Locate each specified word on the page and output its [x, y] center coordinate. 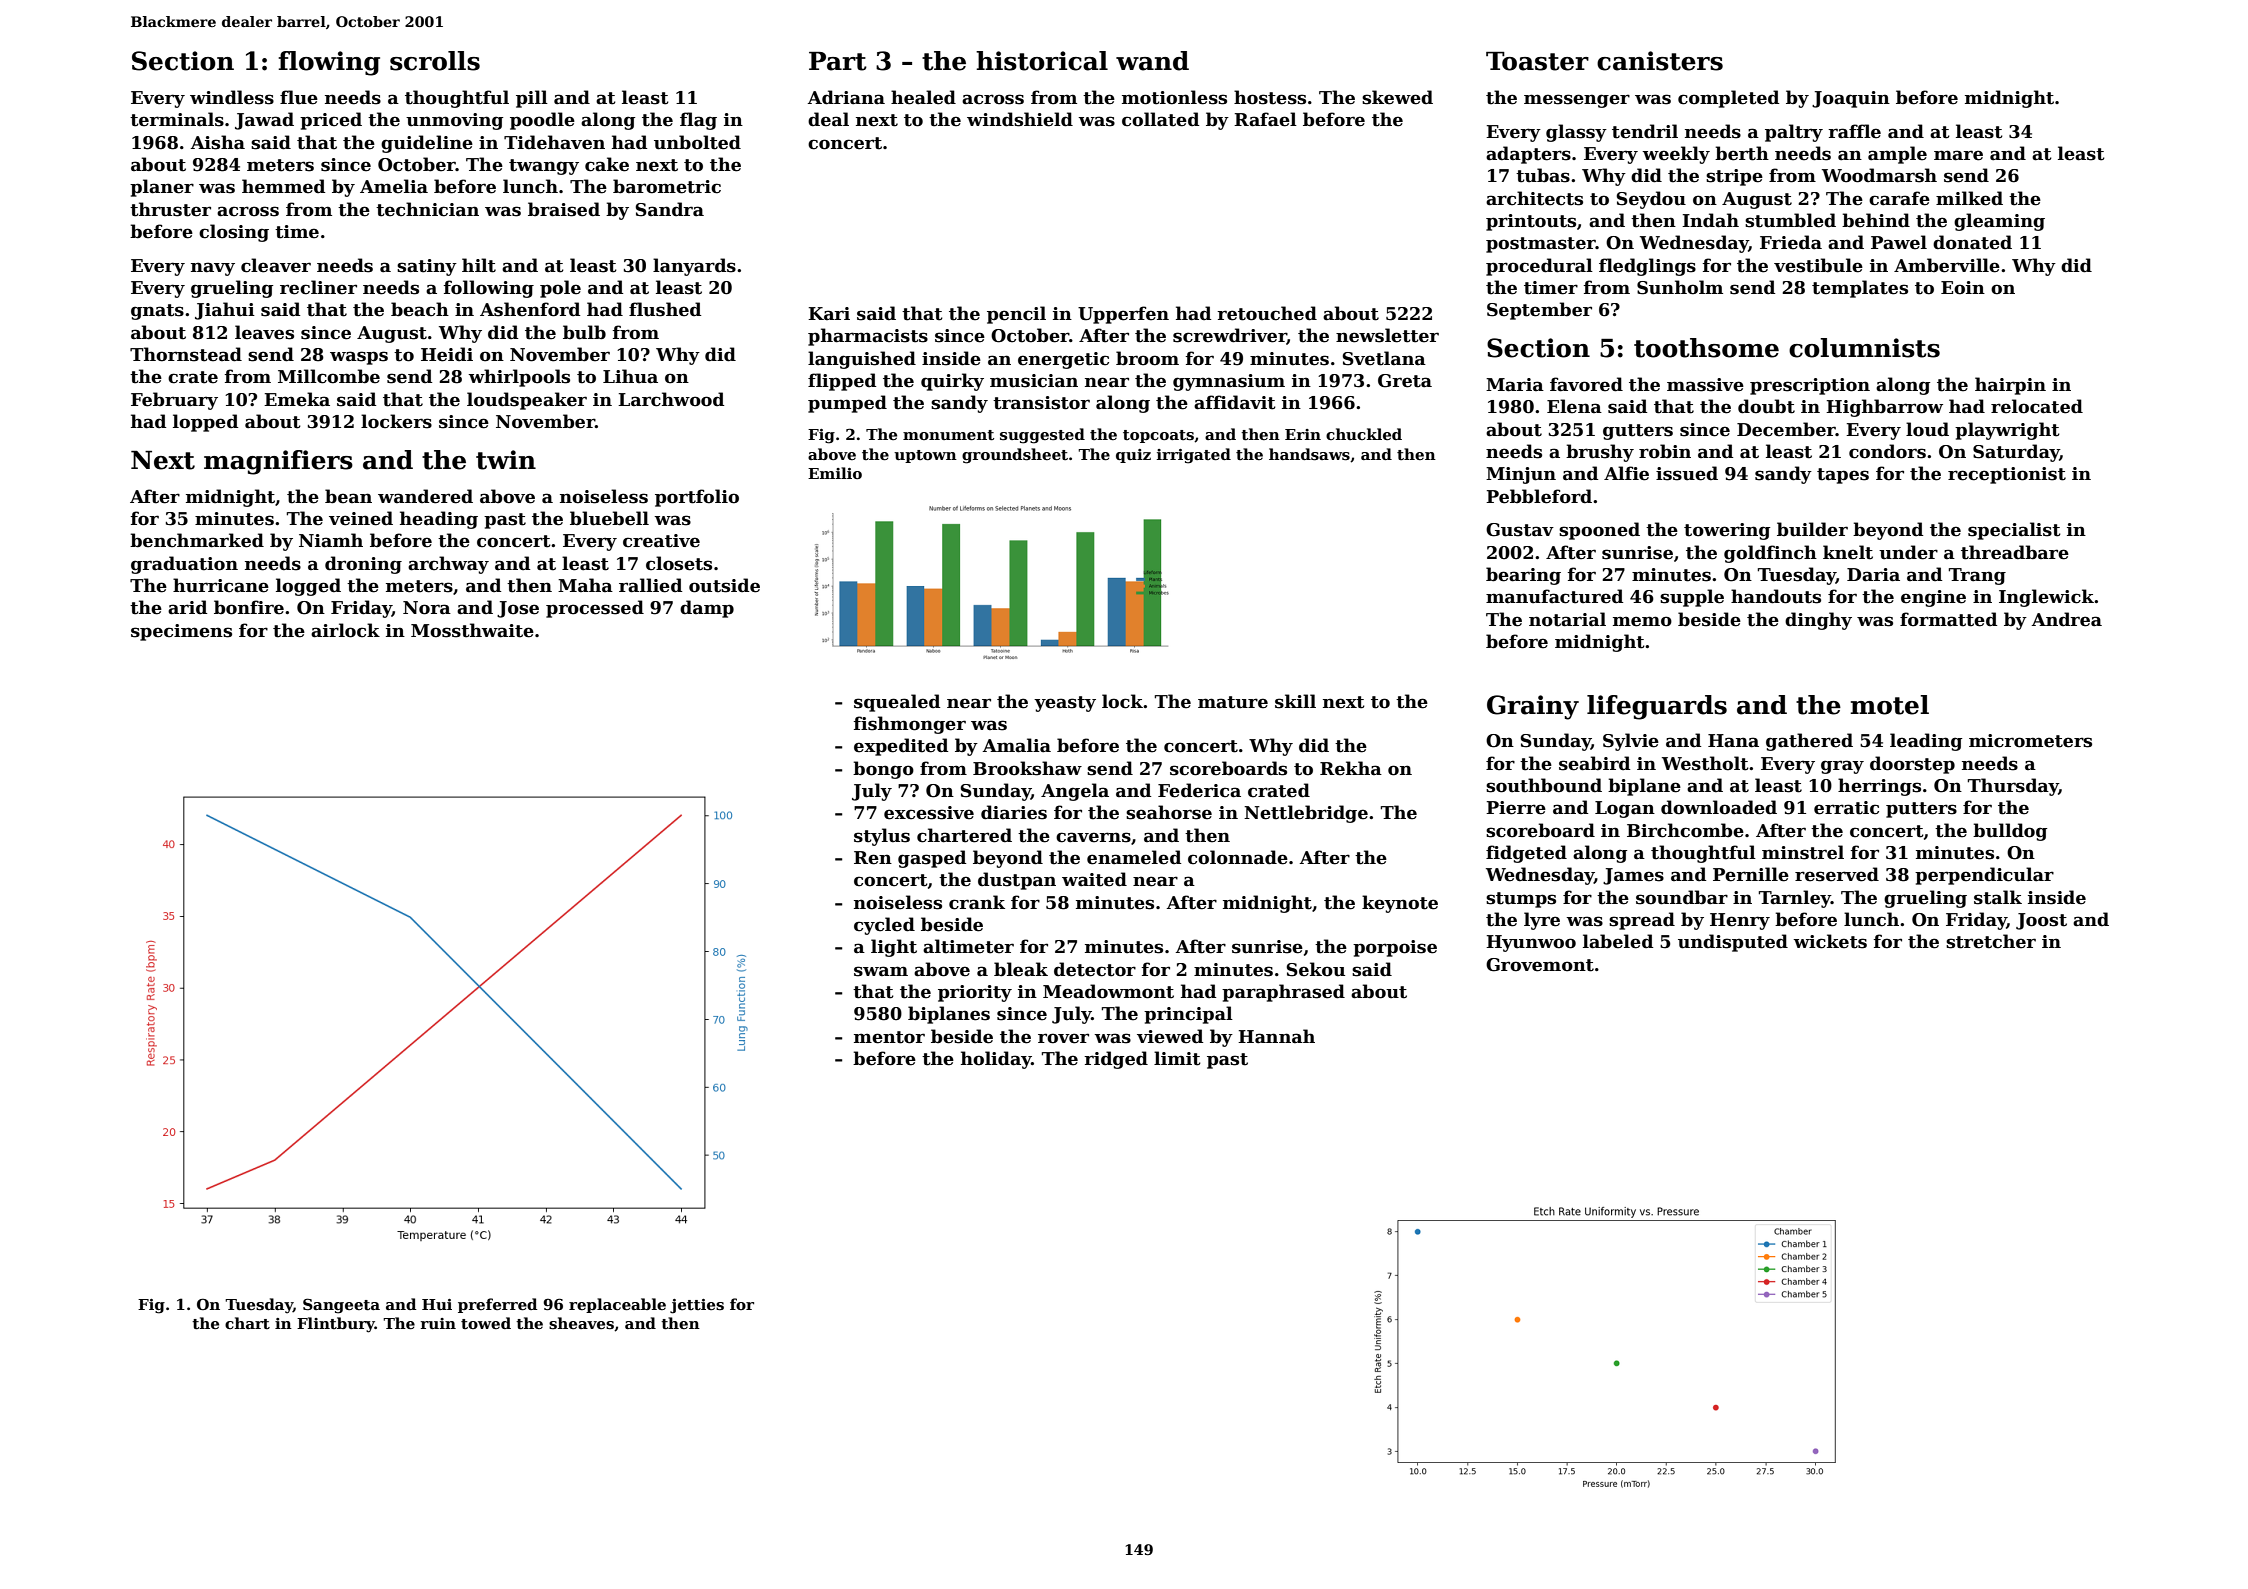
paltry [1794, 133]
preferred [497, 1305]
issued [1687, 473]
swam [881, 971]
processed [595, 609]
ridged [1116, 1060]
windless [232, 97]
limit [1177, 1058]
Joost [2041, 921]
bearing [1523, 576]
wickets [1830, 941]
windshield [1020, 119]
